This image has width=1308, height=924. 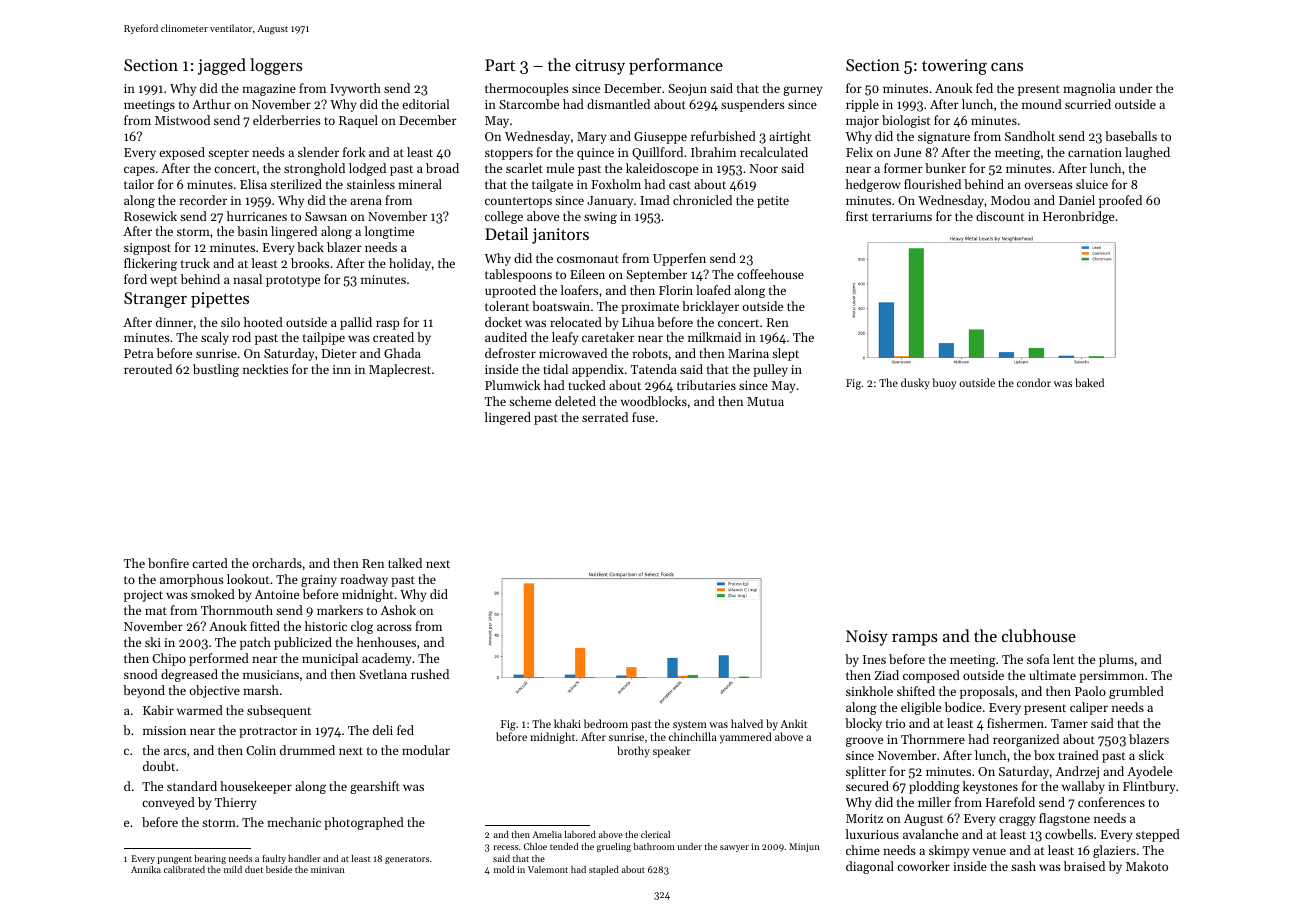 I want to click on brooks, so click(x=310, y=263).
